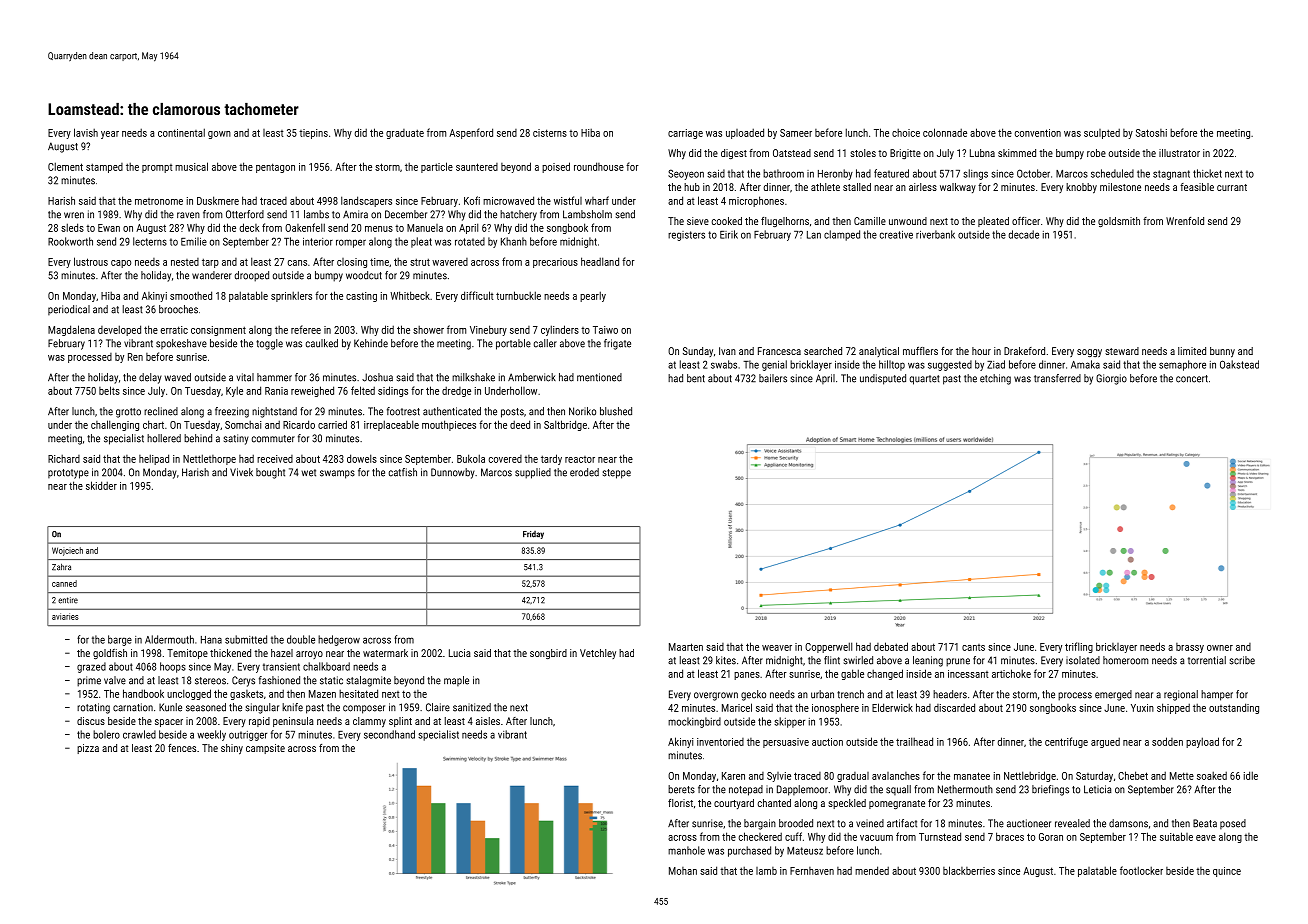 The height and width of the screenshot is (924, 1308). What do you see at coordinates (969, 870) in the screenshot?
I see `blackberries` at bounding box center [969, 870].
